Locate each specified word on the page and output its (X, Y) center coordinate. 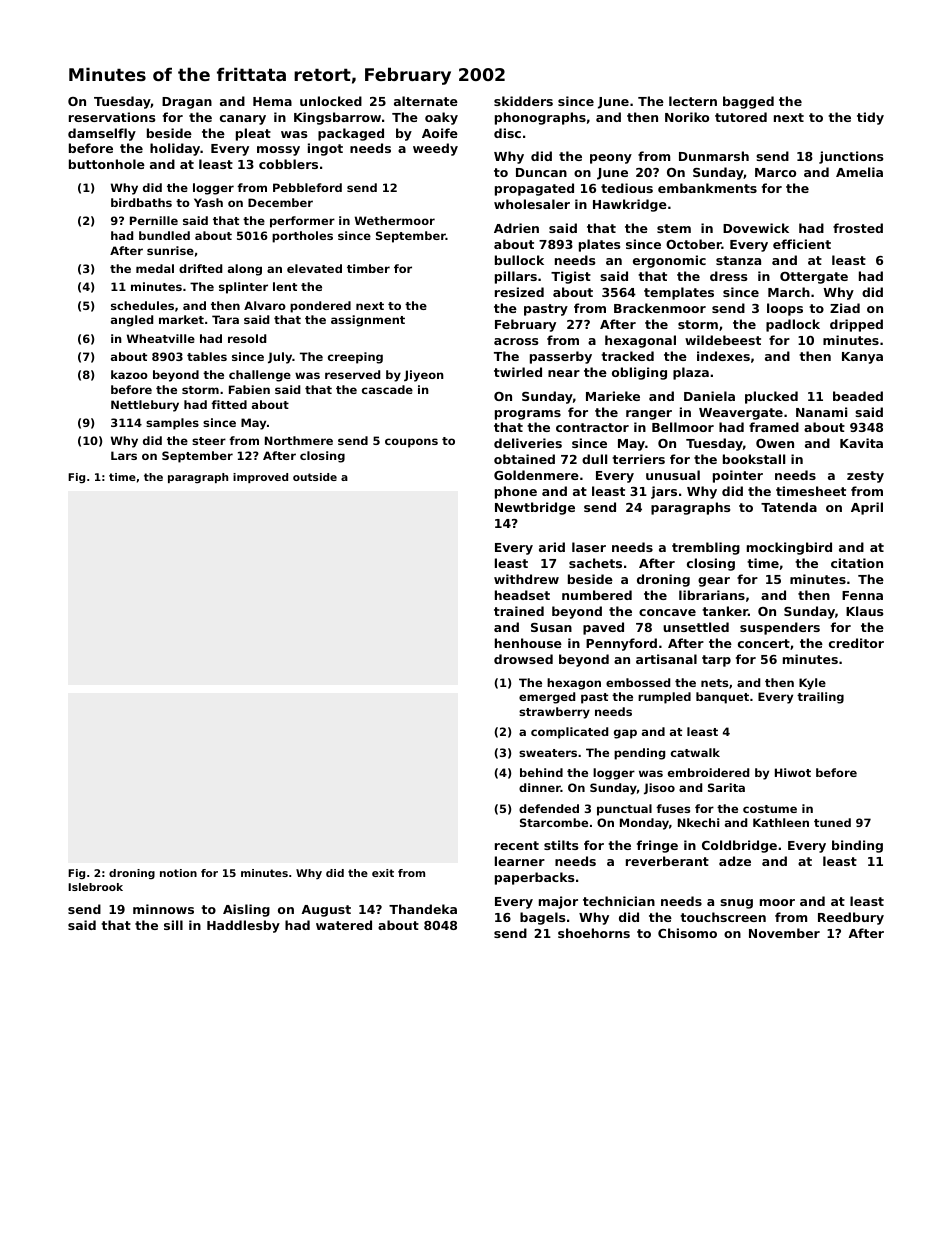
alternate (426, 101)
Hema (272, 101)
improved (260, 478)
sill (173, 925)
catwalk (695, 752)
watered (344, 925)
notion (178, 873)
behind (541, 772)
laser (589, 547)
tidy (870, 118)
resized (519, 292)
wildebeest (723, 340)
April (867, 508)
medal (155, 268)
